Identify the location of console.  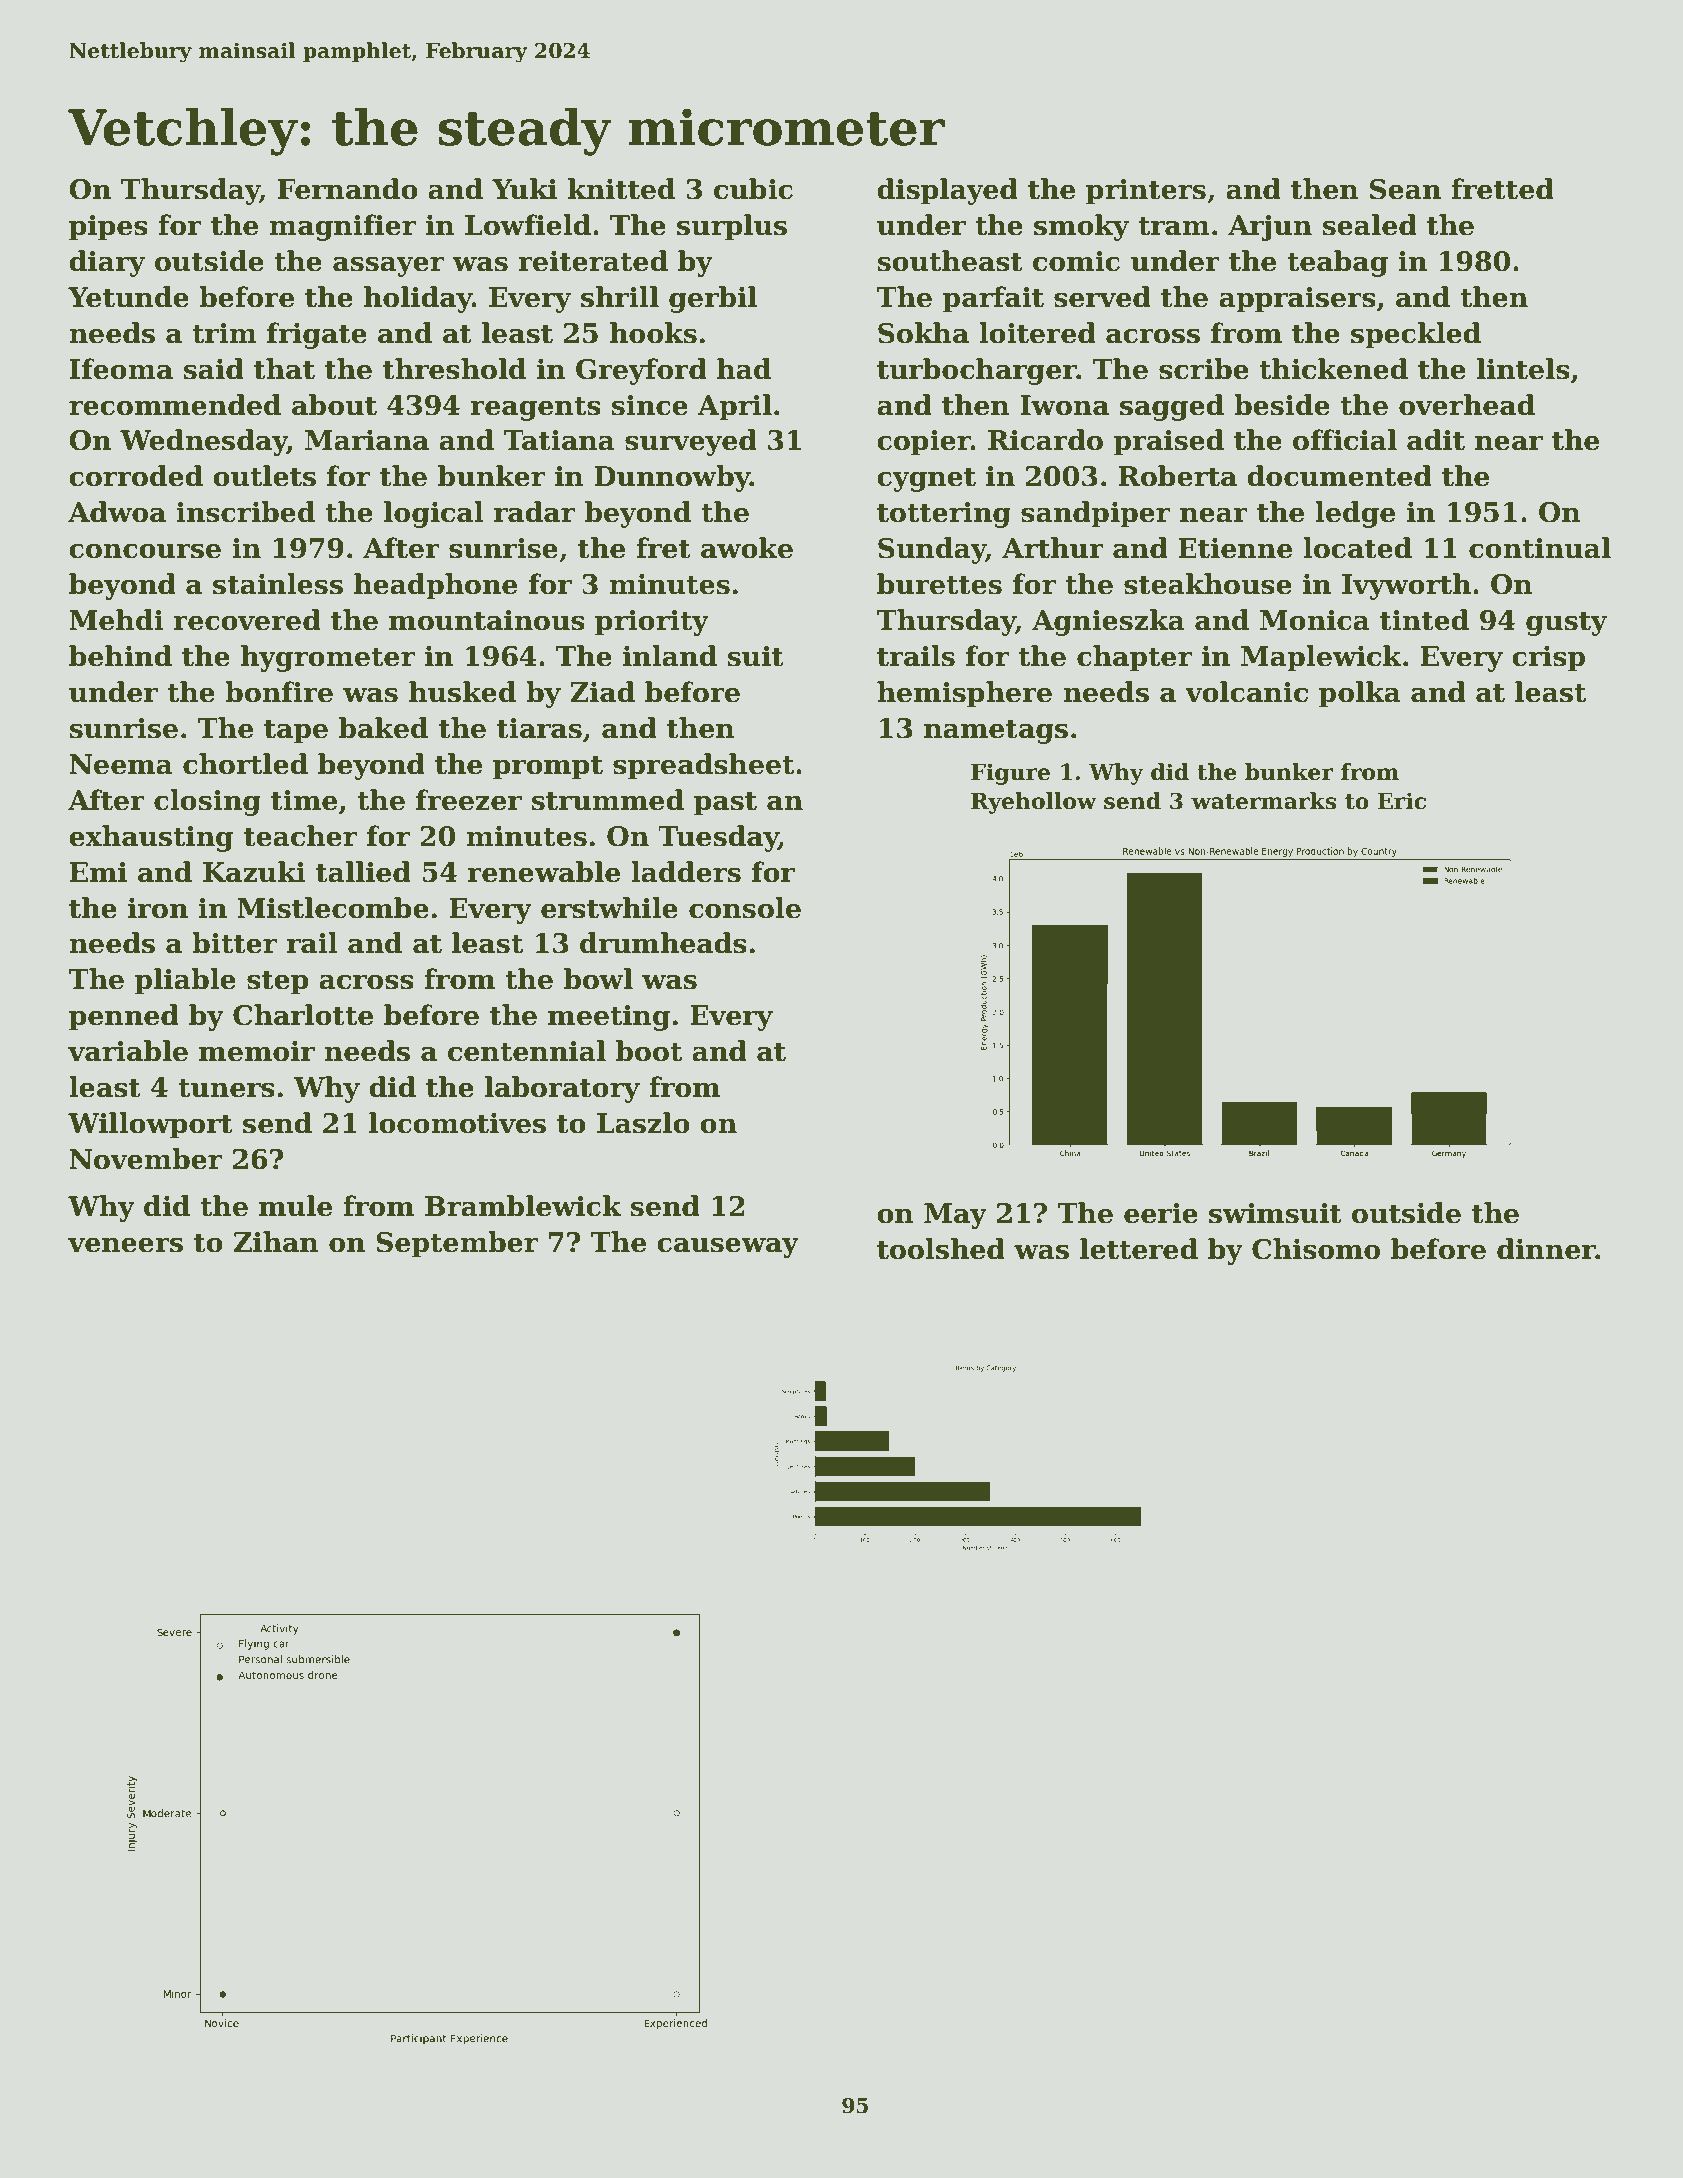
(745, 908).
